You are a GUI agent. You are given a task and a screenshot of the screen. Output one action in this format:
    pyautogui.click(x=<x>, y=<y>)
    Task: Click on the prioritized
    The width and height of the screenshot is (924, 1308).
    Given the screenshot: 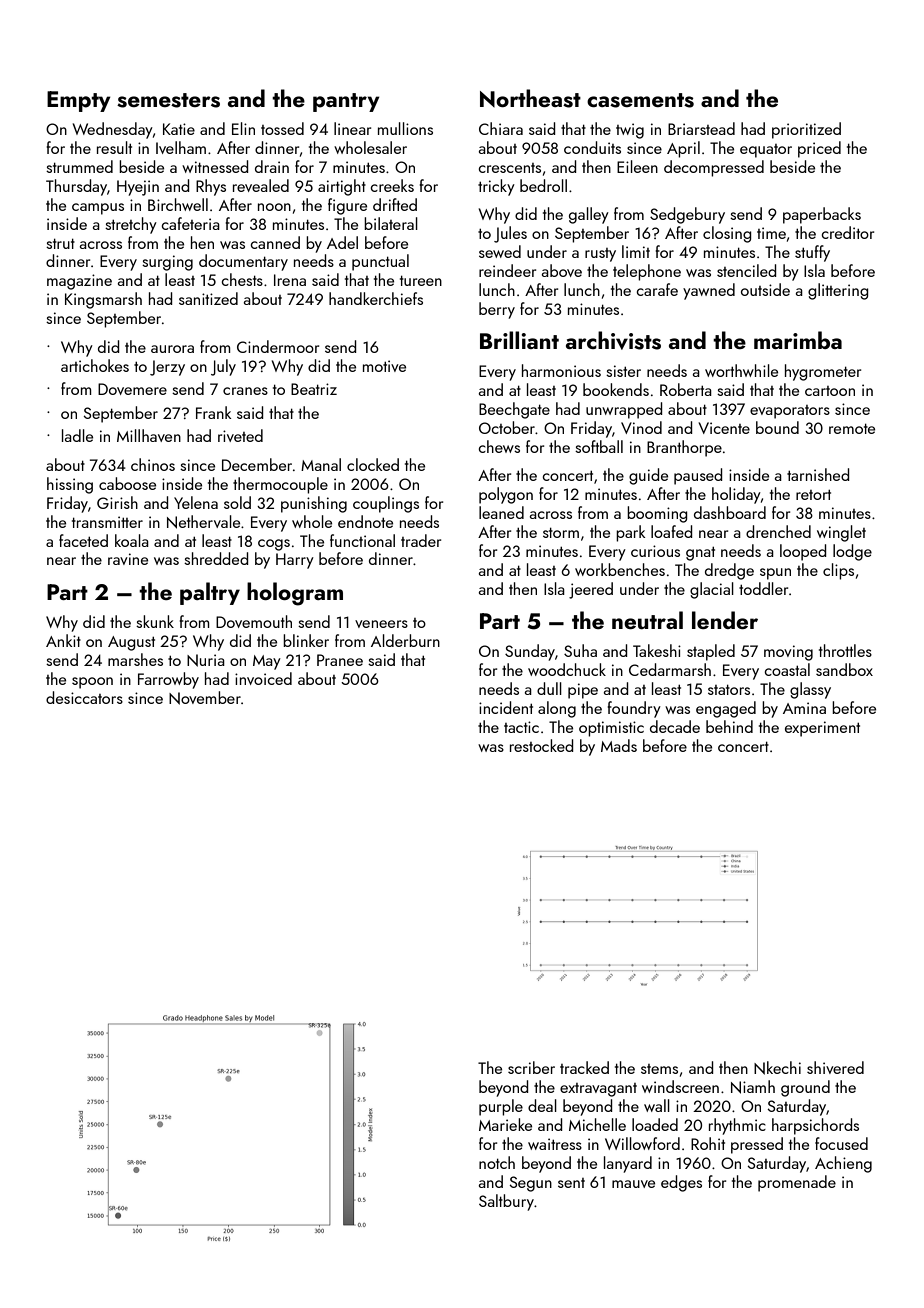 What is the action you would take?
    pyautogui.click(x=806, y=130)
